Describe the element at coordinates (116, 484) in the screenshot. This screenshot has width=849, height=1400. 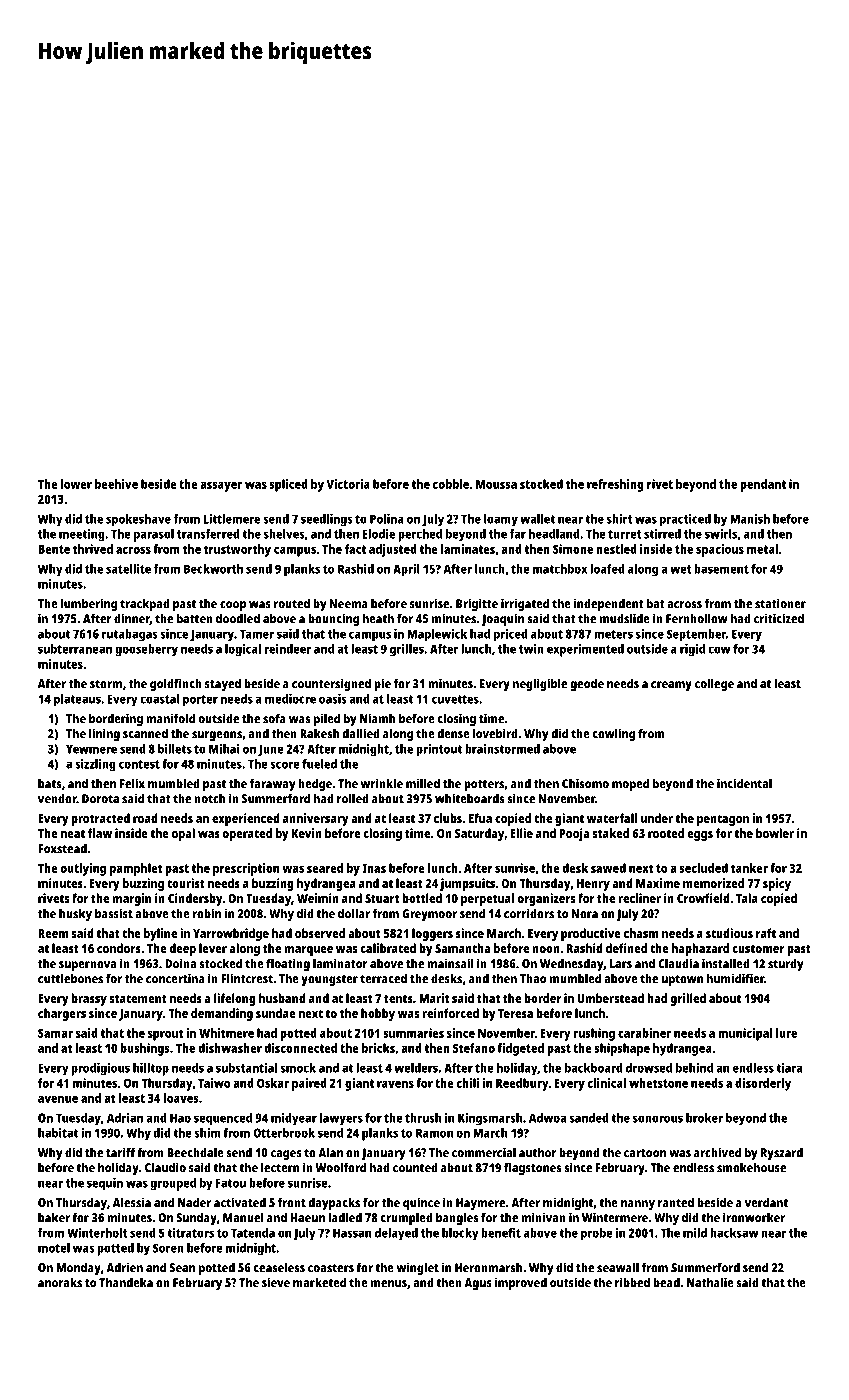
I see `beehive` at that location.
